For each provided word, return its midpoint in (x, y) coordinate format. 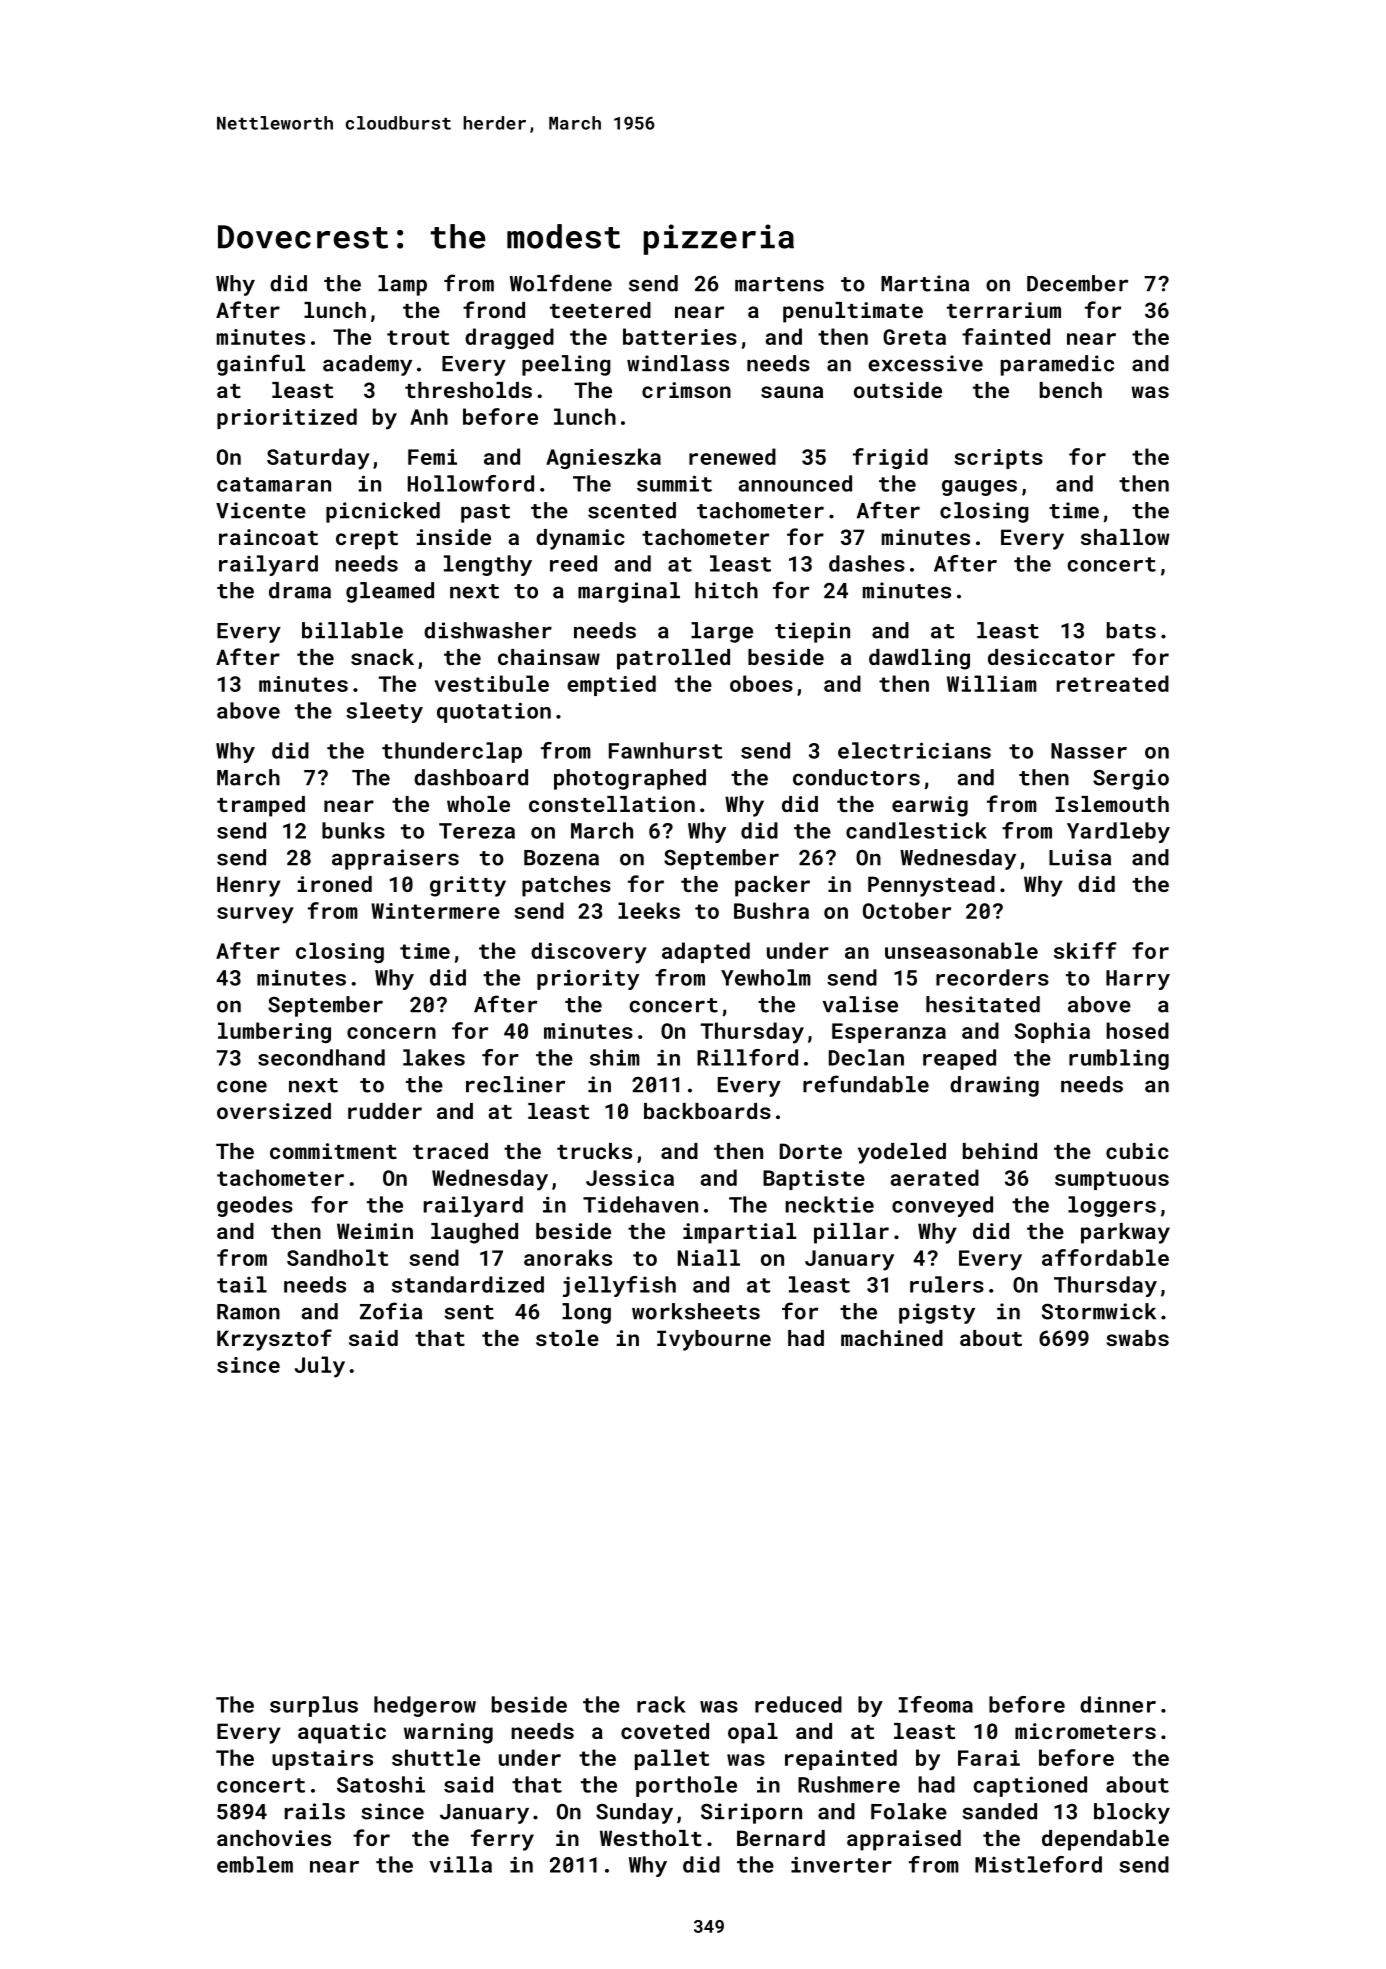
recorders (992, 977)
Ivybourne (714, 1340)
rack (661, 1704)
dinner (1118, 1704)
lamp (402, 285)
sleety (384, 712)
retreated (1113, 683)
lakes (434, 1057)
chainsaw (549, 657)
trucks (594, 1151)
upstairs (322, 1760)
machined (892, 1338)
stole (567, 1338)
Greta (914, 337)
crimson (686, 390)
